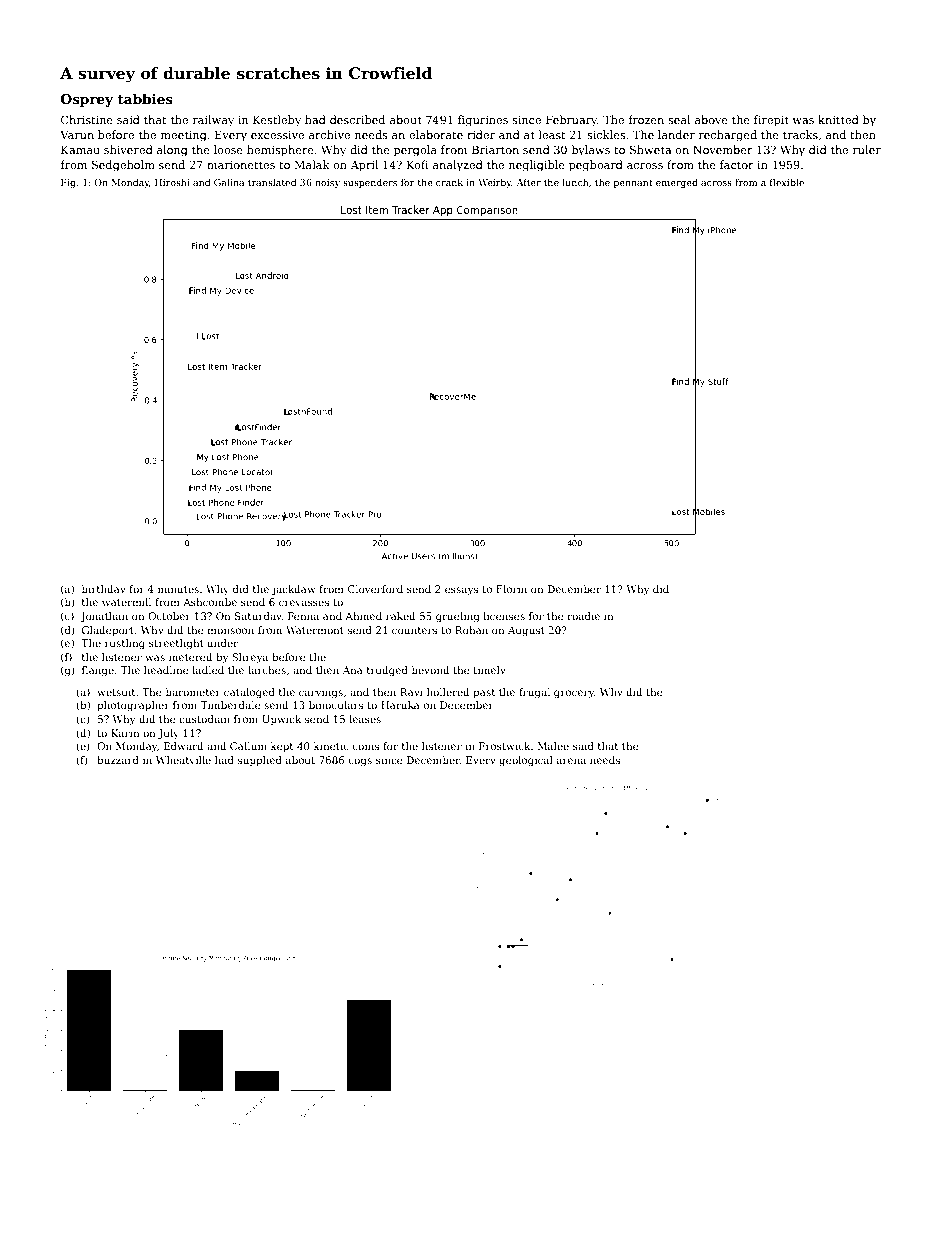 This image has height=1233, width=952. What do you see at coordinates (471, 630) in the image?
I see `Rohan` at bounding box center [471, 630].
